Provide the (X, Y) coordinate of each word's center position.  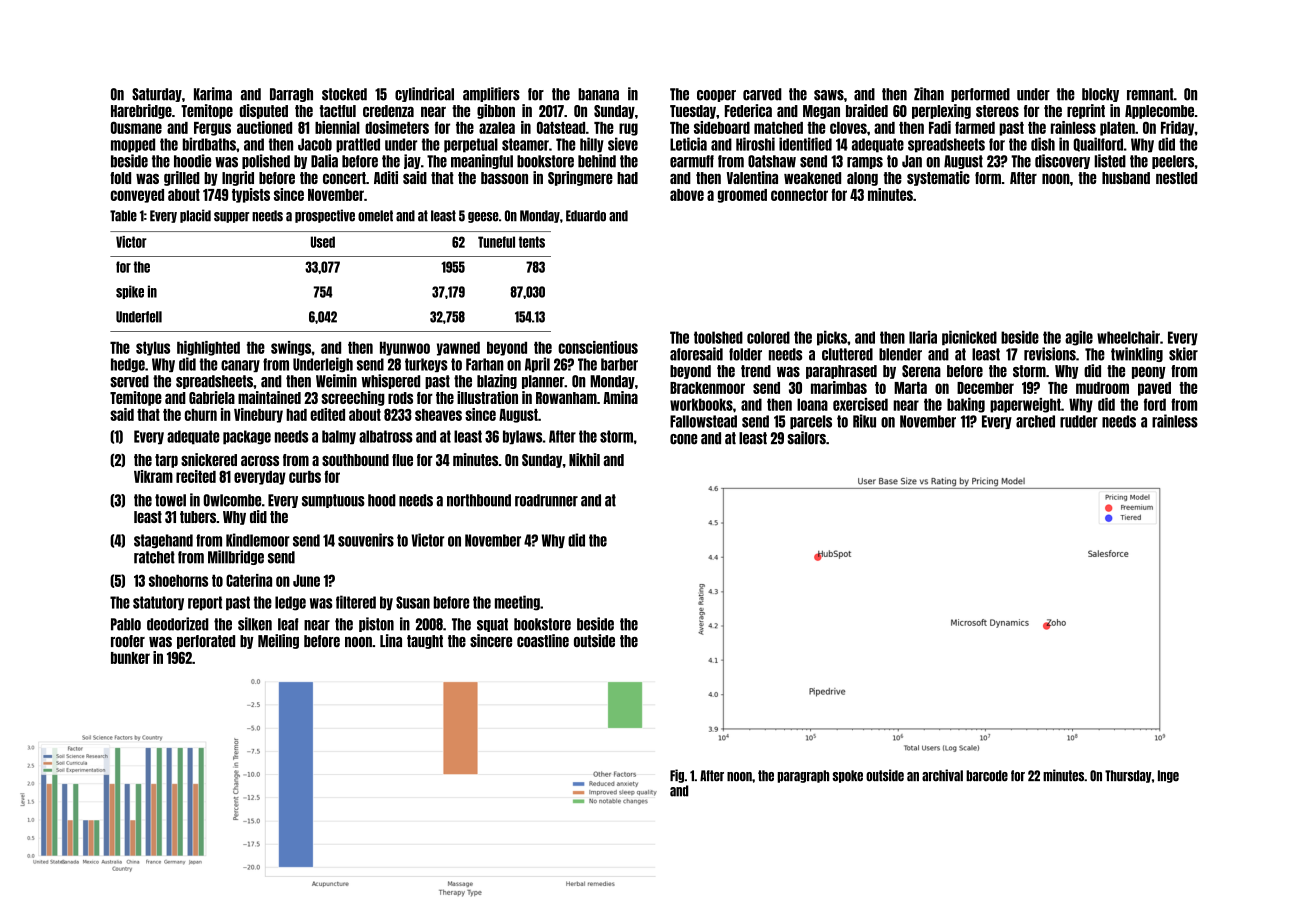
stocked (344, 94)
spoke (847, 776)
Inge (1168, 776)
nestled (1176, 178)
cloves (848, 128)
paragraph (803, 776)
